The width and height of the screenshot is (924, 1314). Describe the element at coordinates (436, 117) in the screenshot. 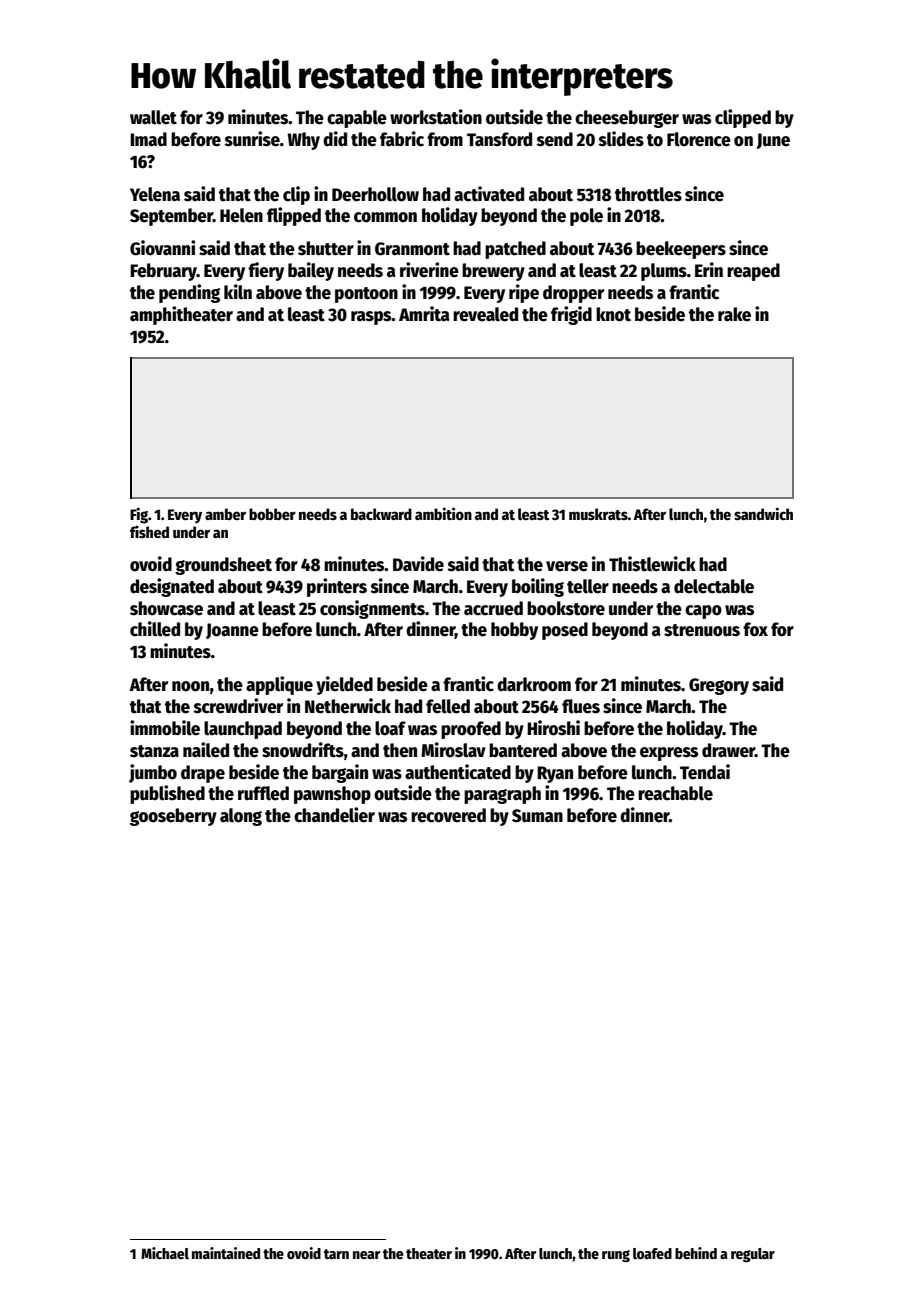

I see `workstation` at that location.
